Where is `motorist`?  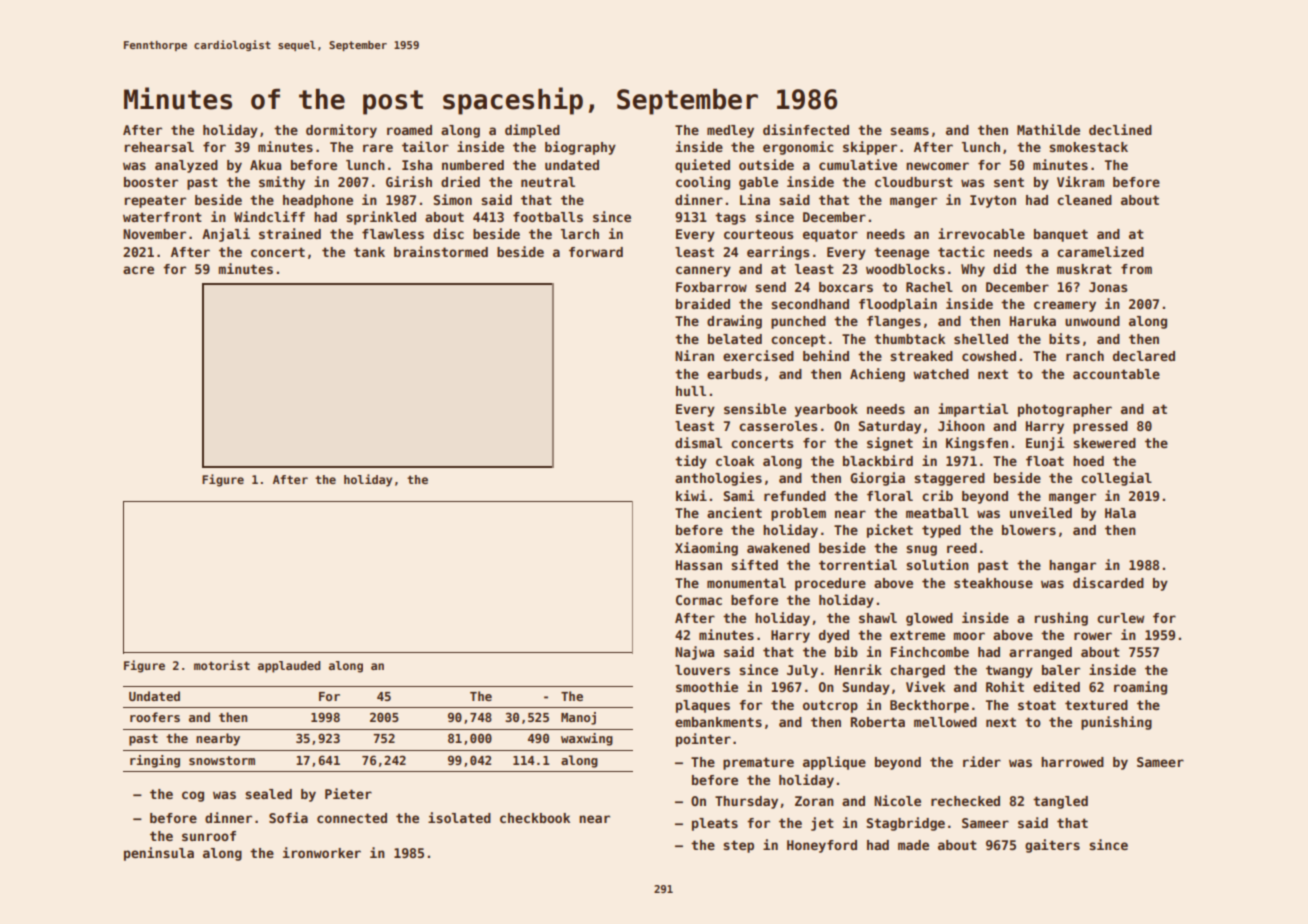
motorist is located at coordinates (222, 665).
